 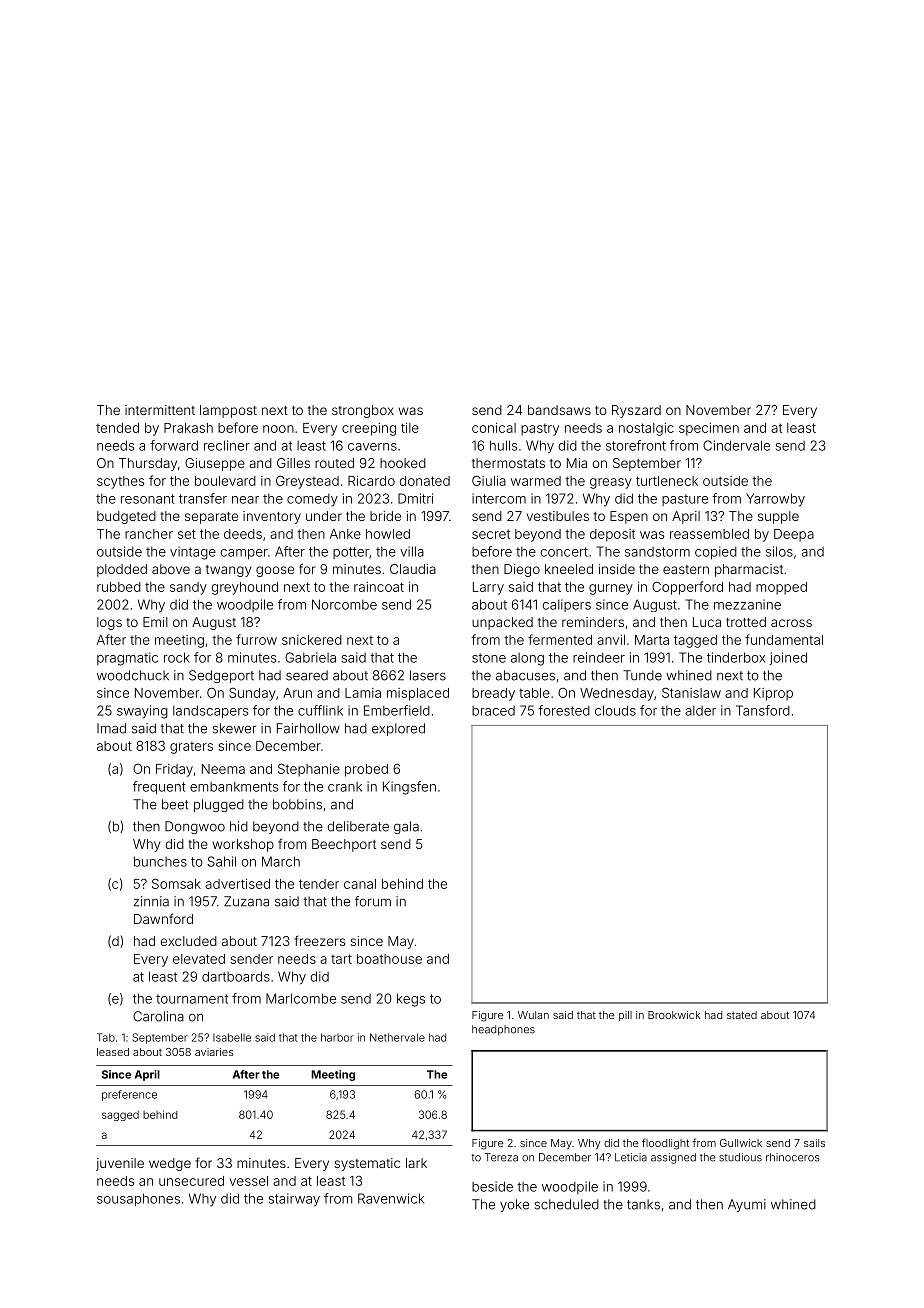 I want to click on gala, so click(x=406, y=827).
